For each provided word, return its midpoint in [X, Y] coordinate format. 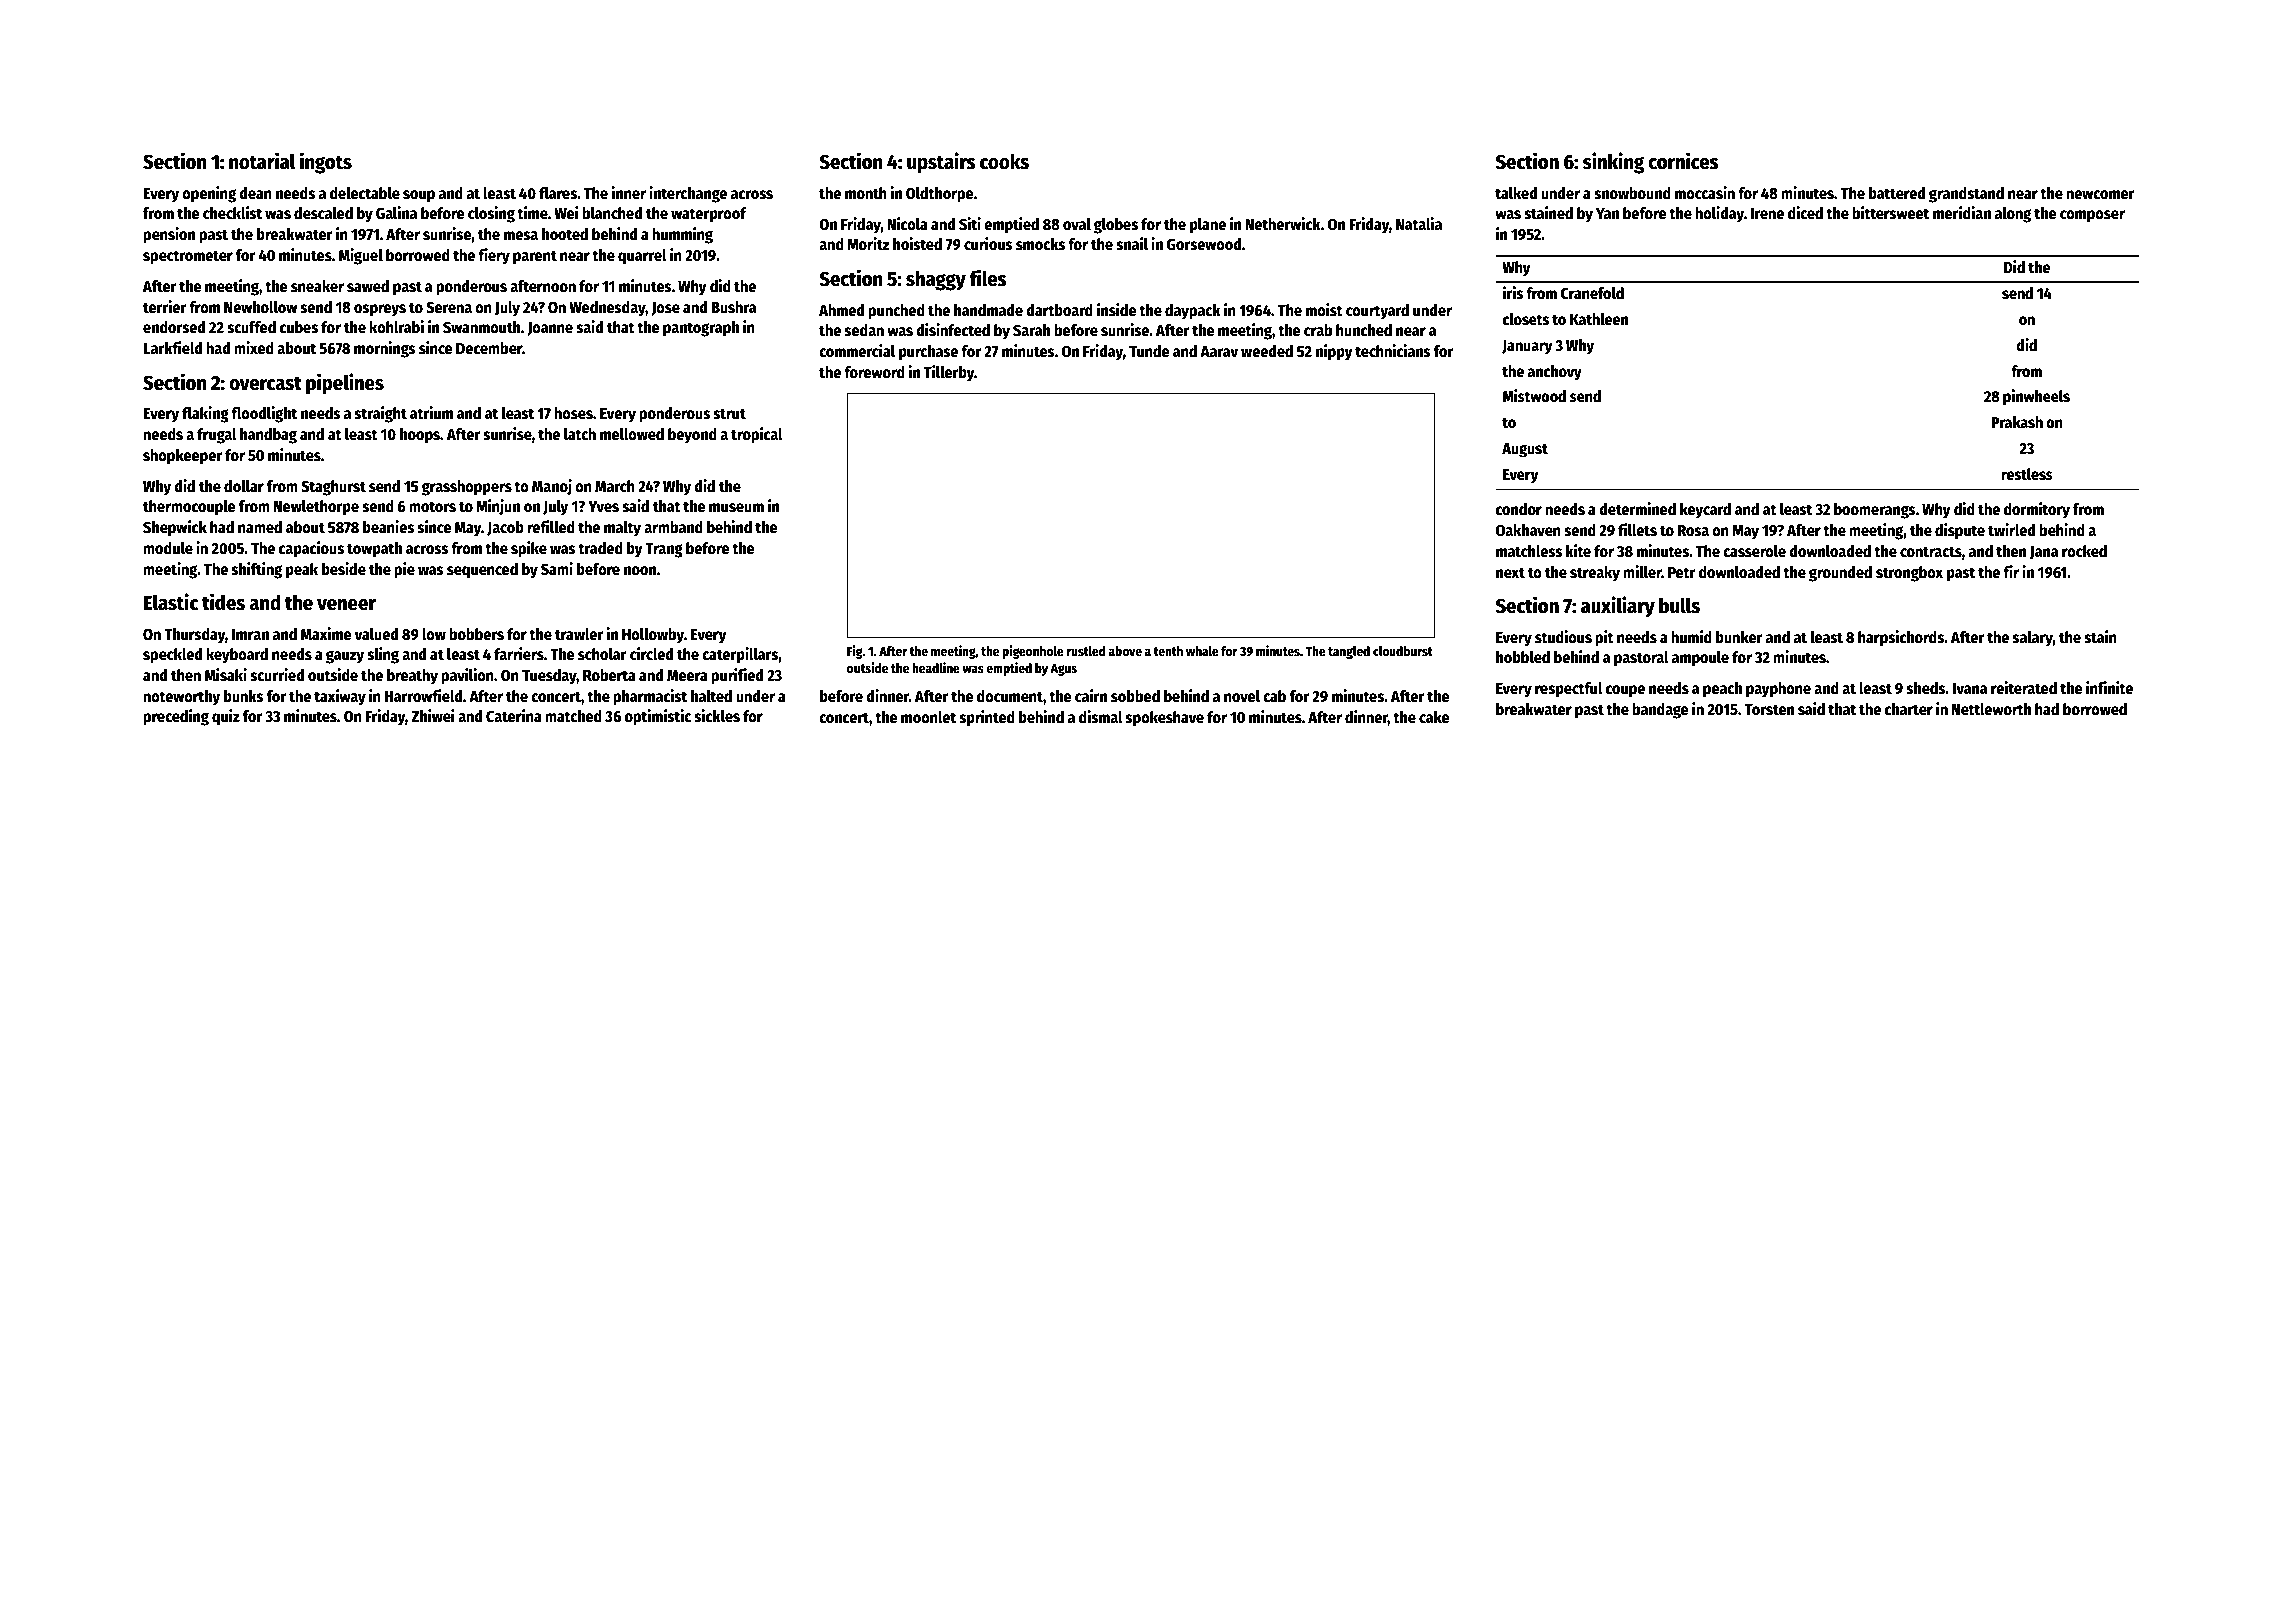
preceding [176, 717]
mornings [385, 349]
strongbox [1909, 574]
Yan [1607, 213]
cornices [1683, 161]
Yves [603, 507]
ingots [326, 163]
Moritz [868, 244]
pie [404, 570]
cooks [1004, 161]
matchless [1529, 551]
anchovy [1555, 373]
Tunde [1149, 351]
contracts [1931, 552]
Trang [664, 550]
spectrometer [188, 257]
